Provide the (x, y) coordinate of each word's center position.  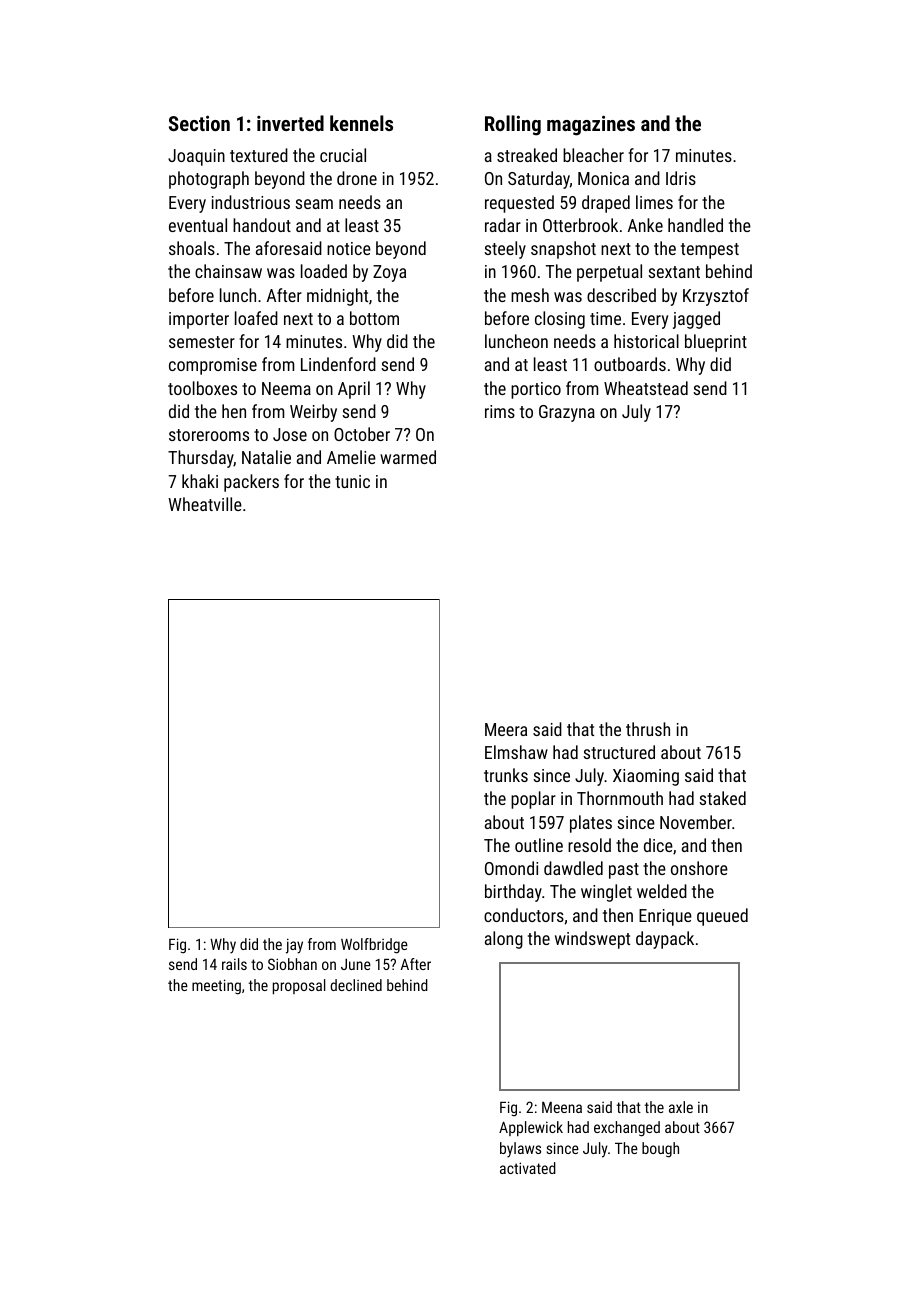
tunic (352, 481)
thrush (648, 729)
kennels (361, 123)
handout (262, 225)
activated (528, 1168)
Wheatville (205, 504)
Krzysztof (716, 297)
